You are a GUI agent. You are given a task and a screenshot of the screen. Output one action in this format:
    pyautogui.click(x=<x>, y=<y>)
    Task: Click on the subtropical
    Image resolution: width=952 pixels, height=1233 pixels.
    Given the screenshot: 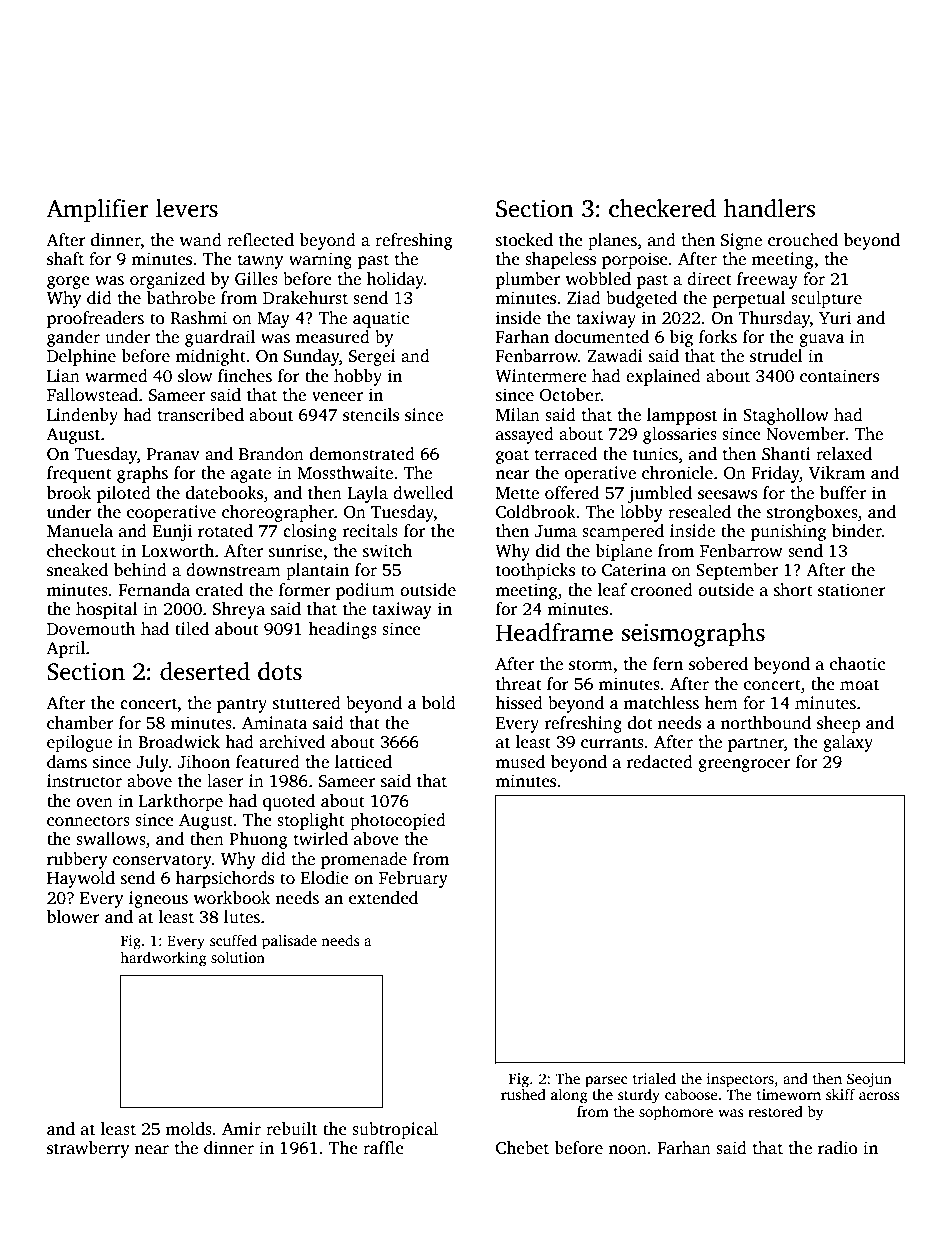 What is the action you would take?
    pyautogui.click(x=395, y=1130)
